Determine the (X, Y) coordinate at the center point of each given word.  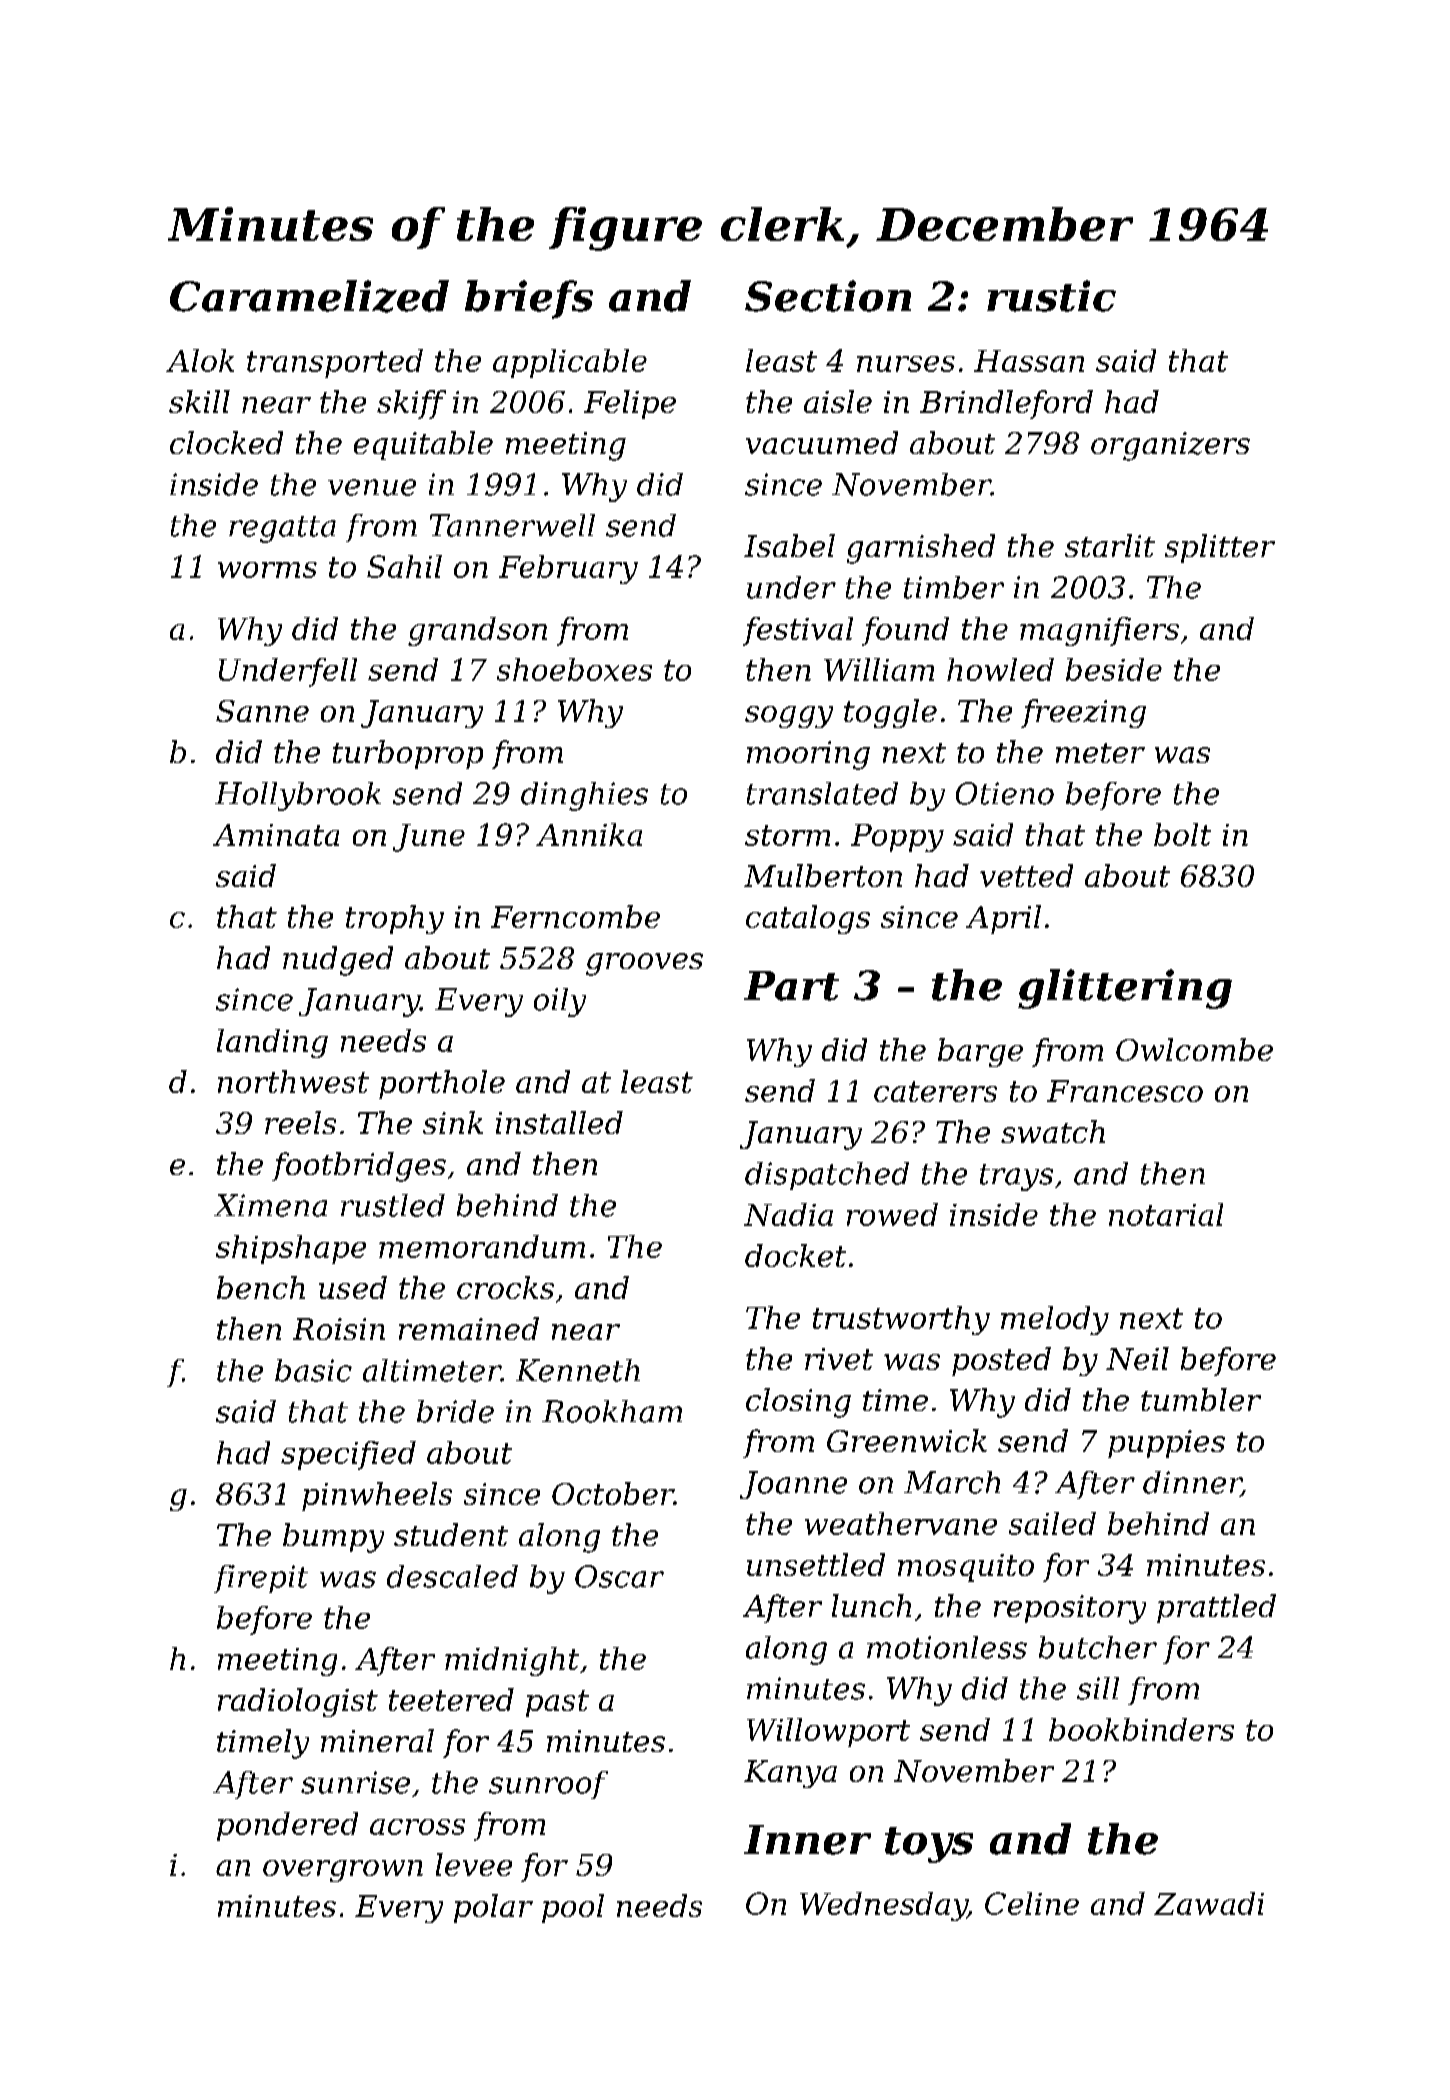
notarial (1166, 1214)
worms (267, 570)
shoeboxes (574, 669)
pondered (287, 1826)
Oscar (619, 1576)
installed (559, 1122)
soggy (789, 717)
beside (1114, 669)
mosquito (966, 1568)
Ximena (270, 1205)
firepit (261, 1579)
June (429, 838)
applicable (570, 363)
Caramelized (309, 296)
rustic (1051, 296)
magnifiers (1099, 631)
